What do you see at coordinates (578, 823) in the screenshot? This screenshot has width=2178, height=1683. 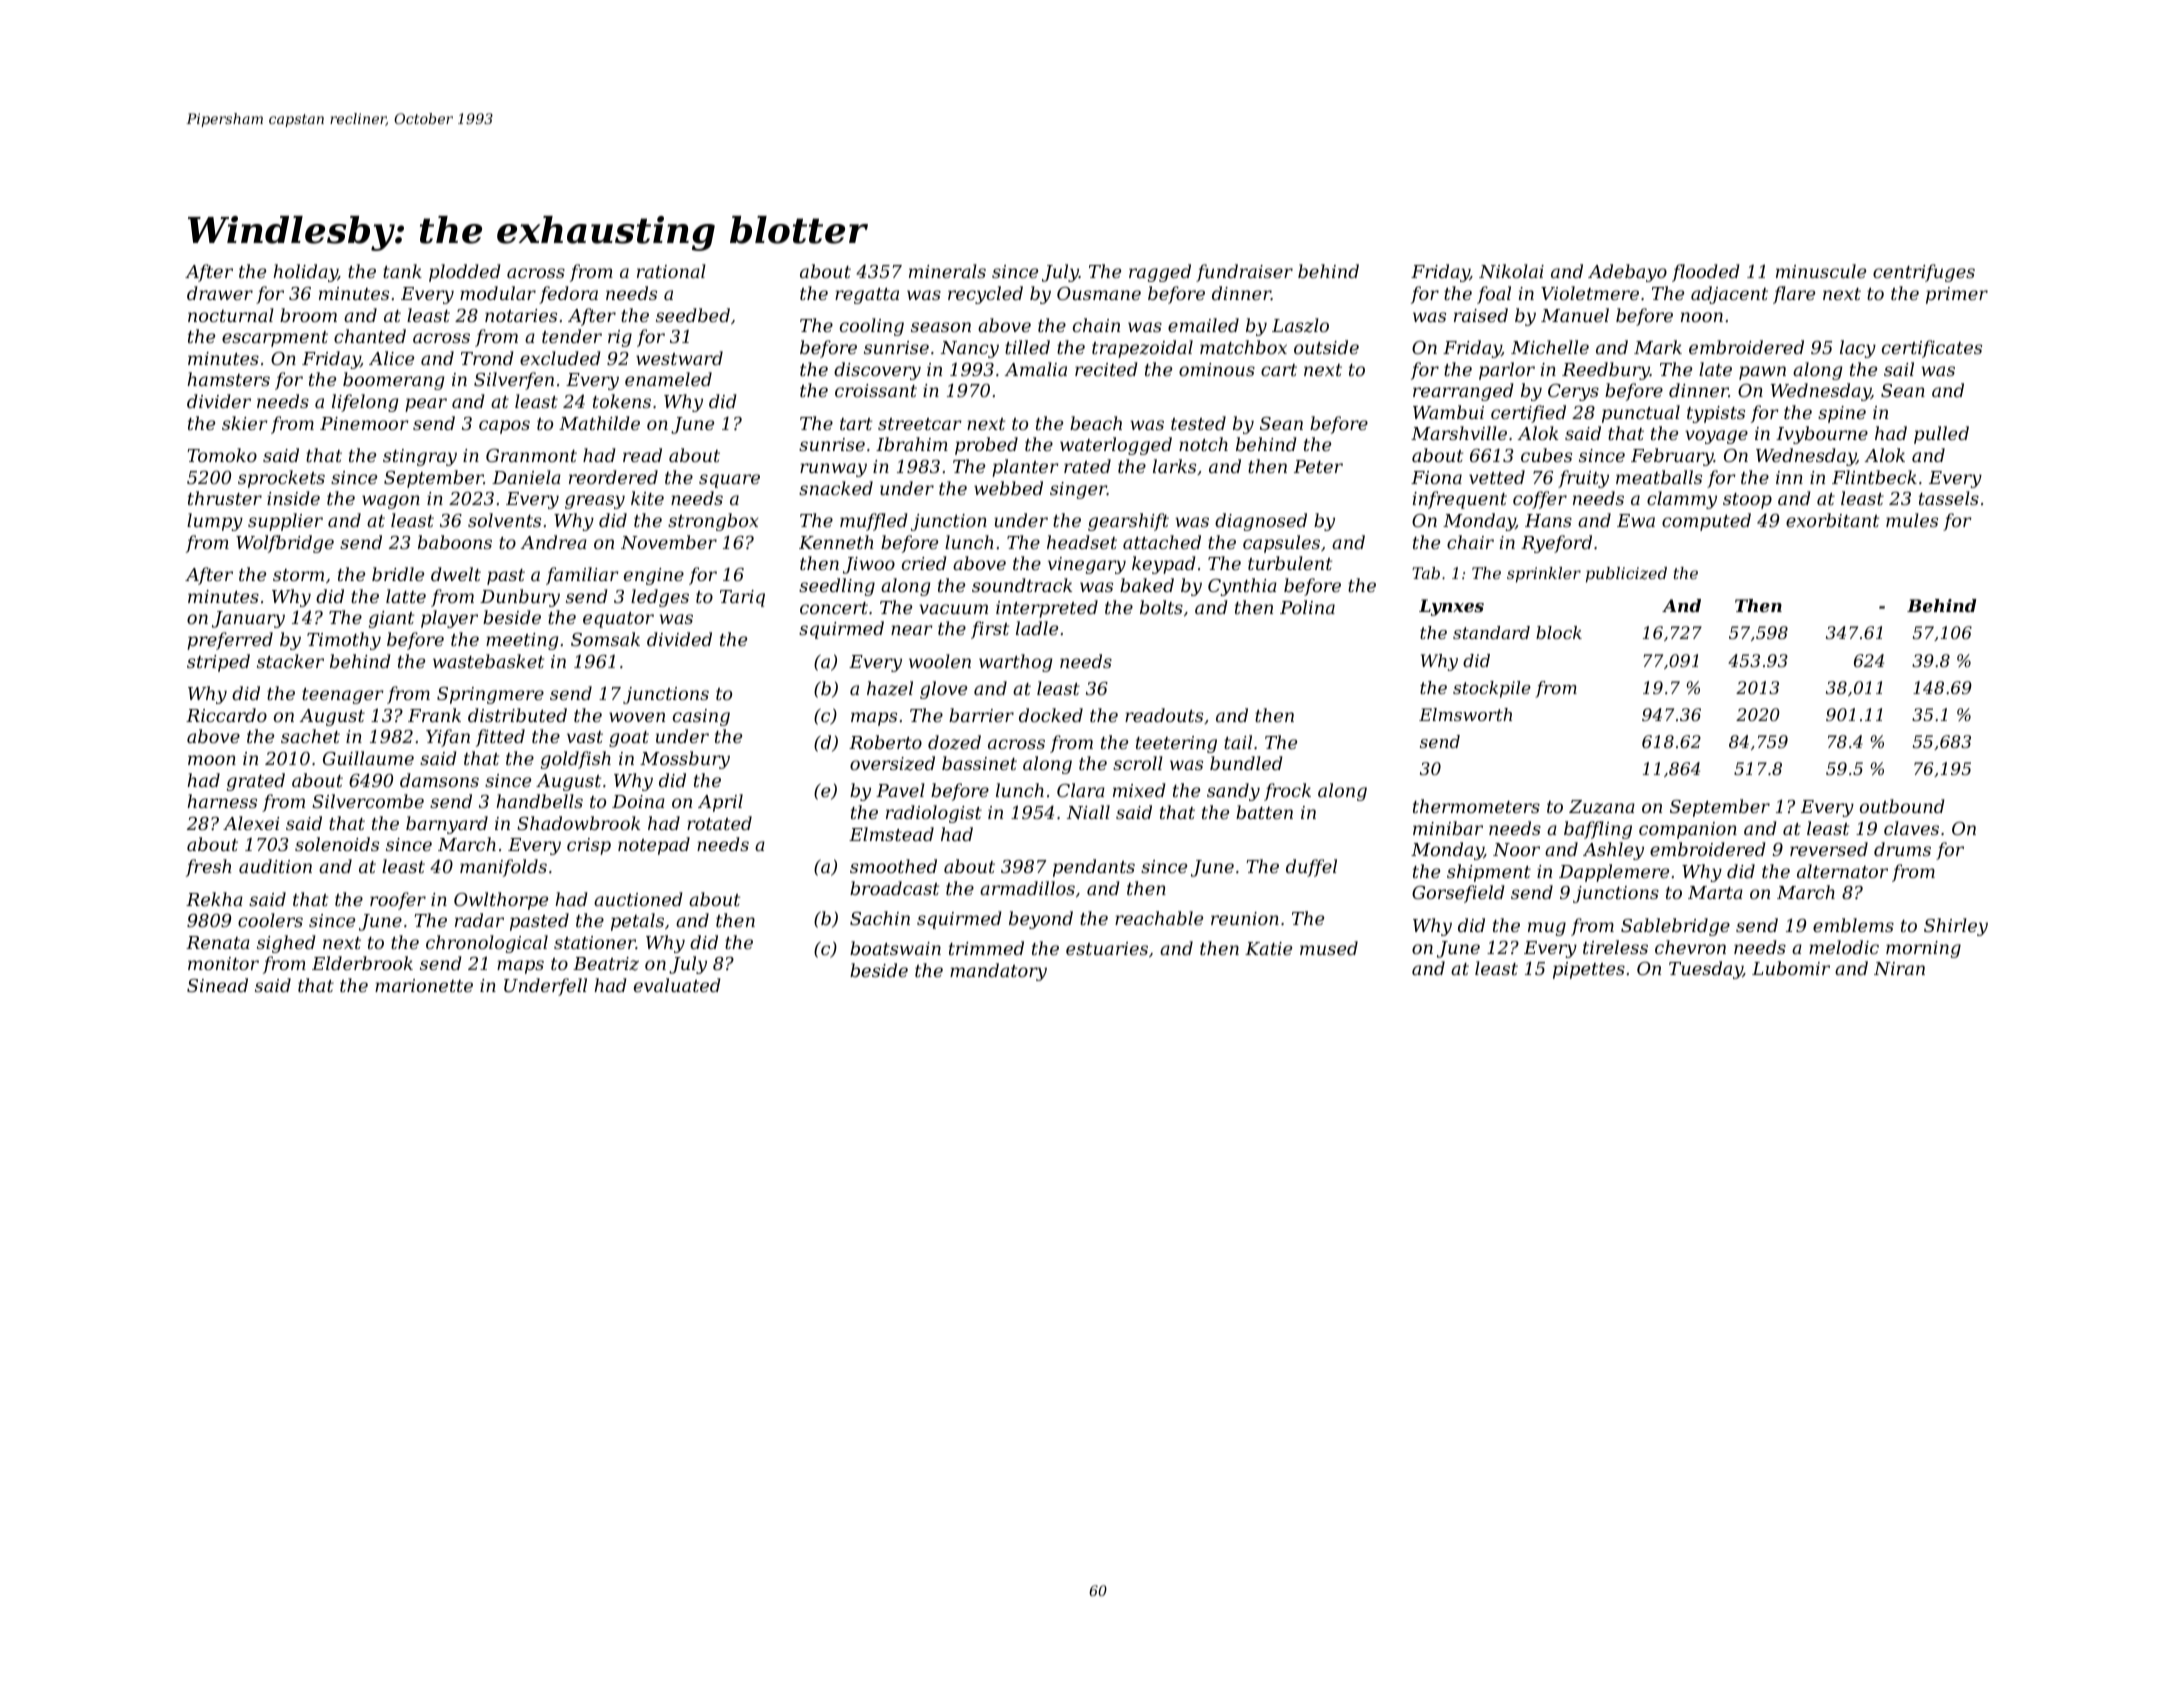 I see `Shadowbrook` at bounding box center [578, 823].
